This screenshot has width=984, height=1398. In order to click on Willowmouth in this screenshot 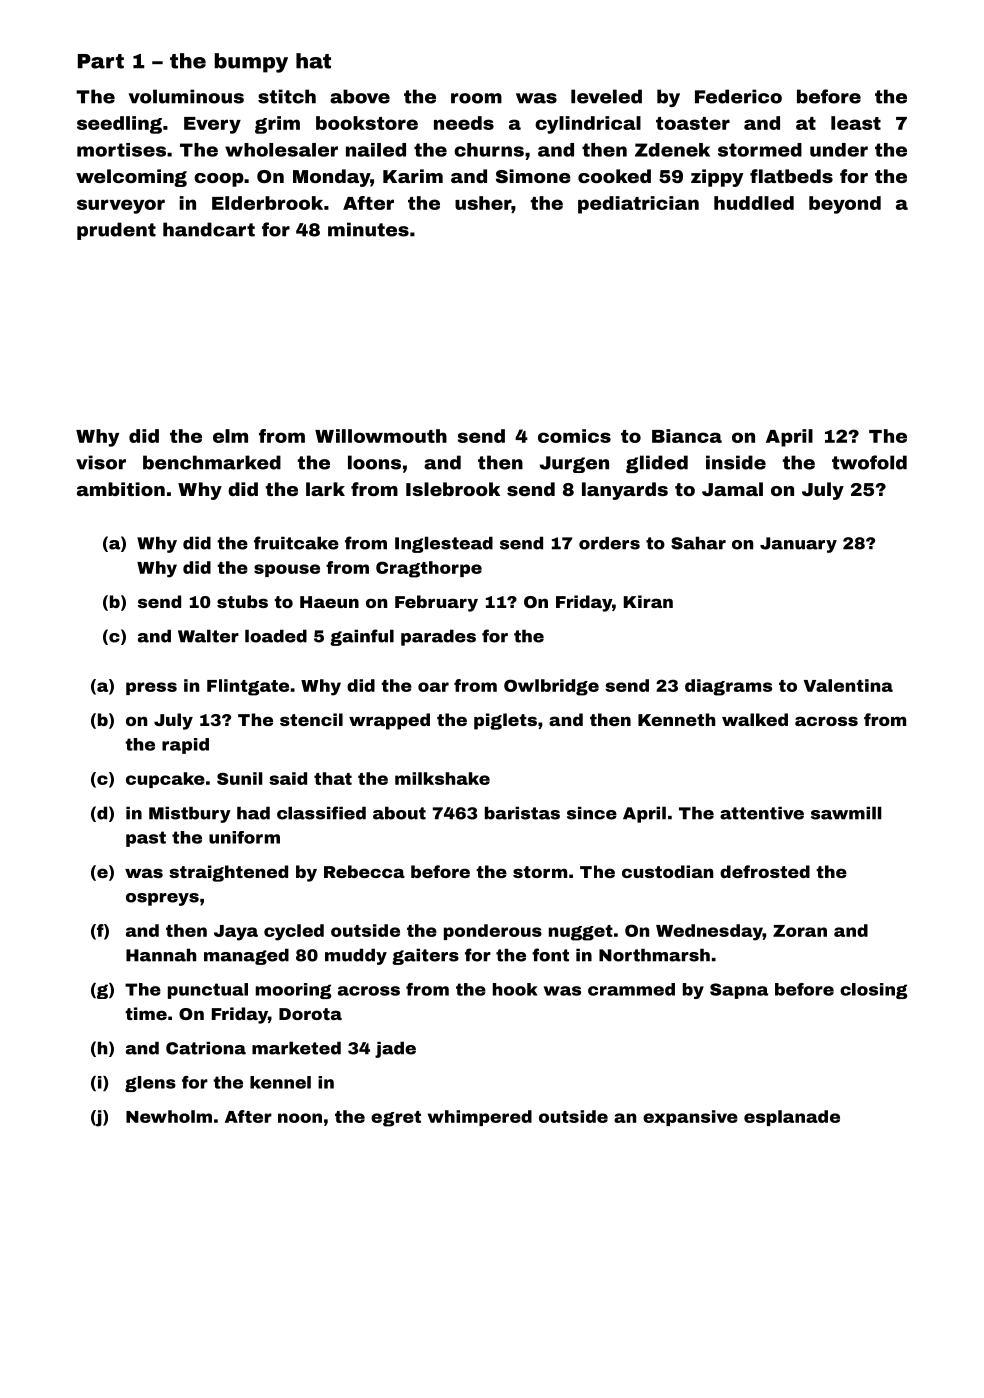, I will do `click(381, 436)`.
